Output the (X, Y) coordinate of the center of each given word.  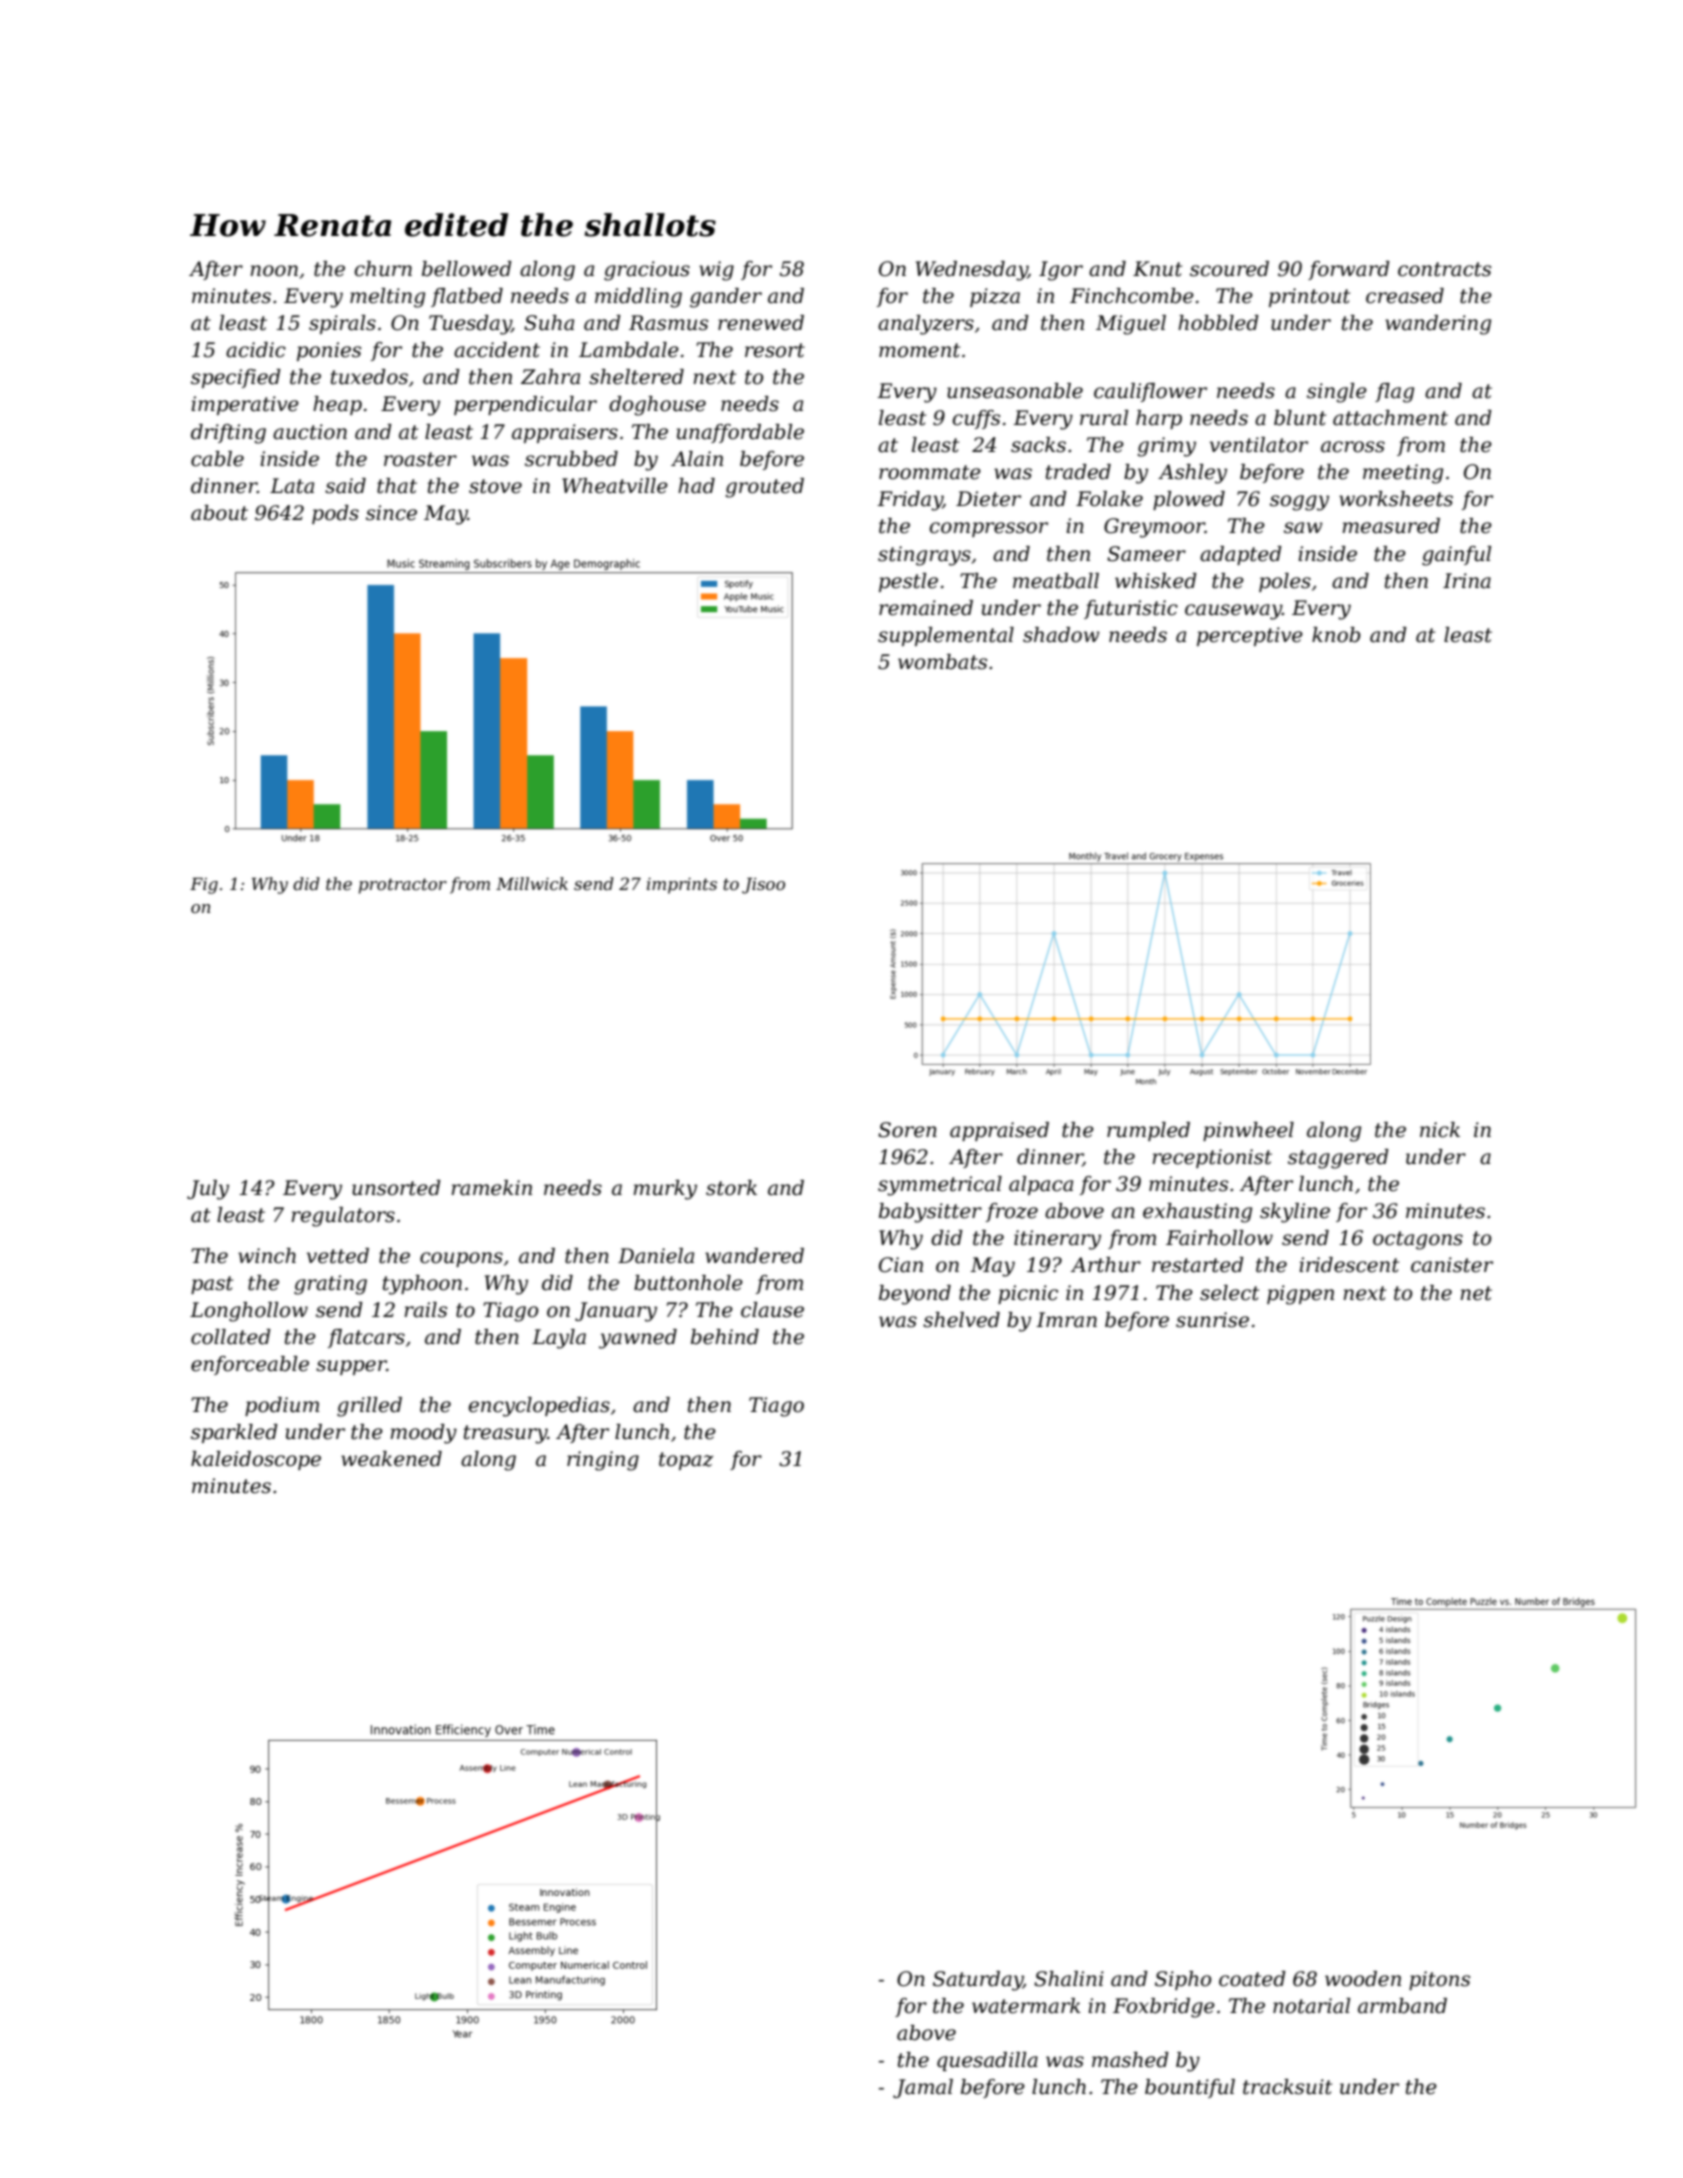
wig (716, 271)
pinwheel (1248, 1131)
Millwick (532, 883)
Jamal (923, 2088)
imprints (682, 886)
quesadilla (987, 2061)
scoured (1229, 269)
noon (274, 271)
